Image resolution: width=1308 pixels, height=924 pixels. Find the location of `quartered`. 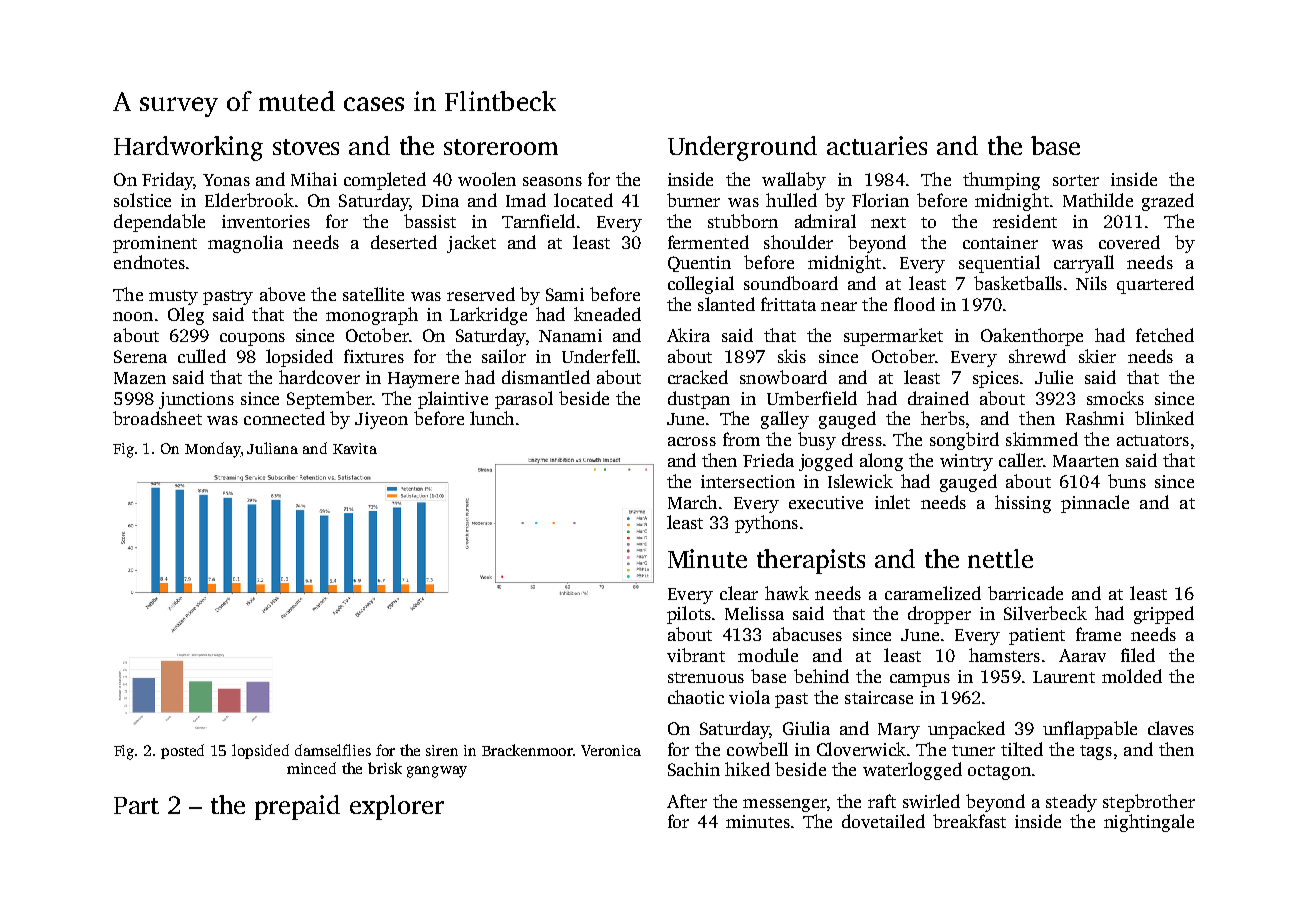

quartered is located at coordinates (1155, 285).
